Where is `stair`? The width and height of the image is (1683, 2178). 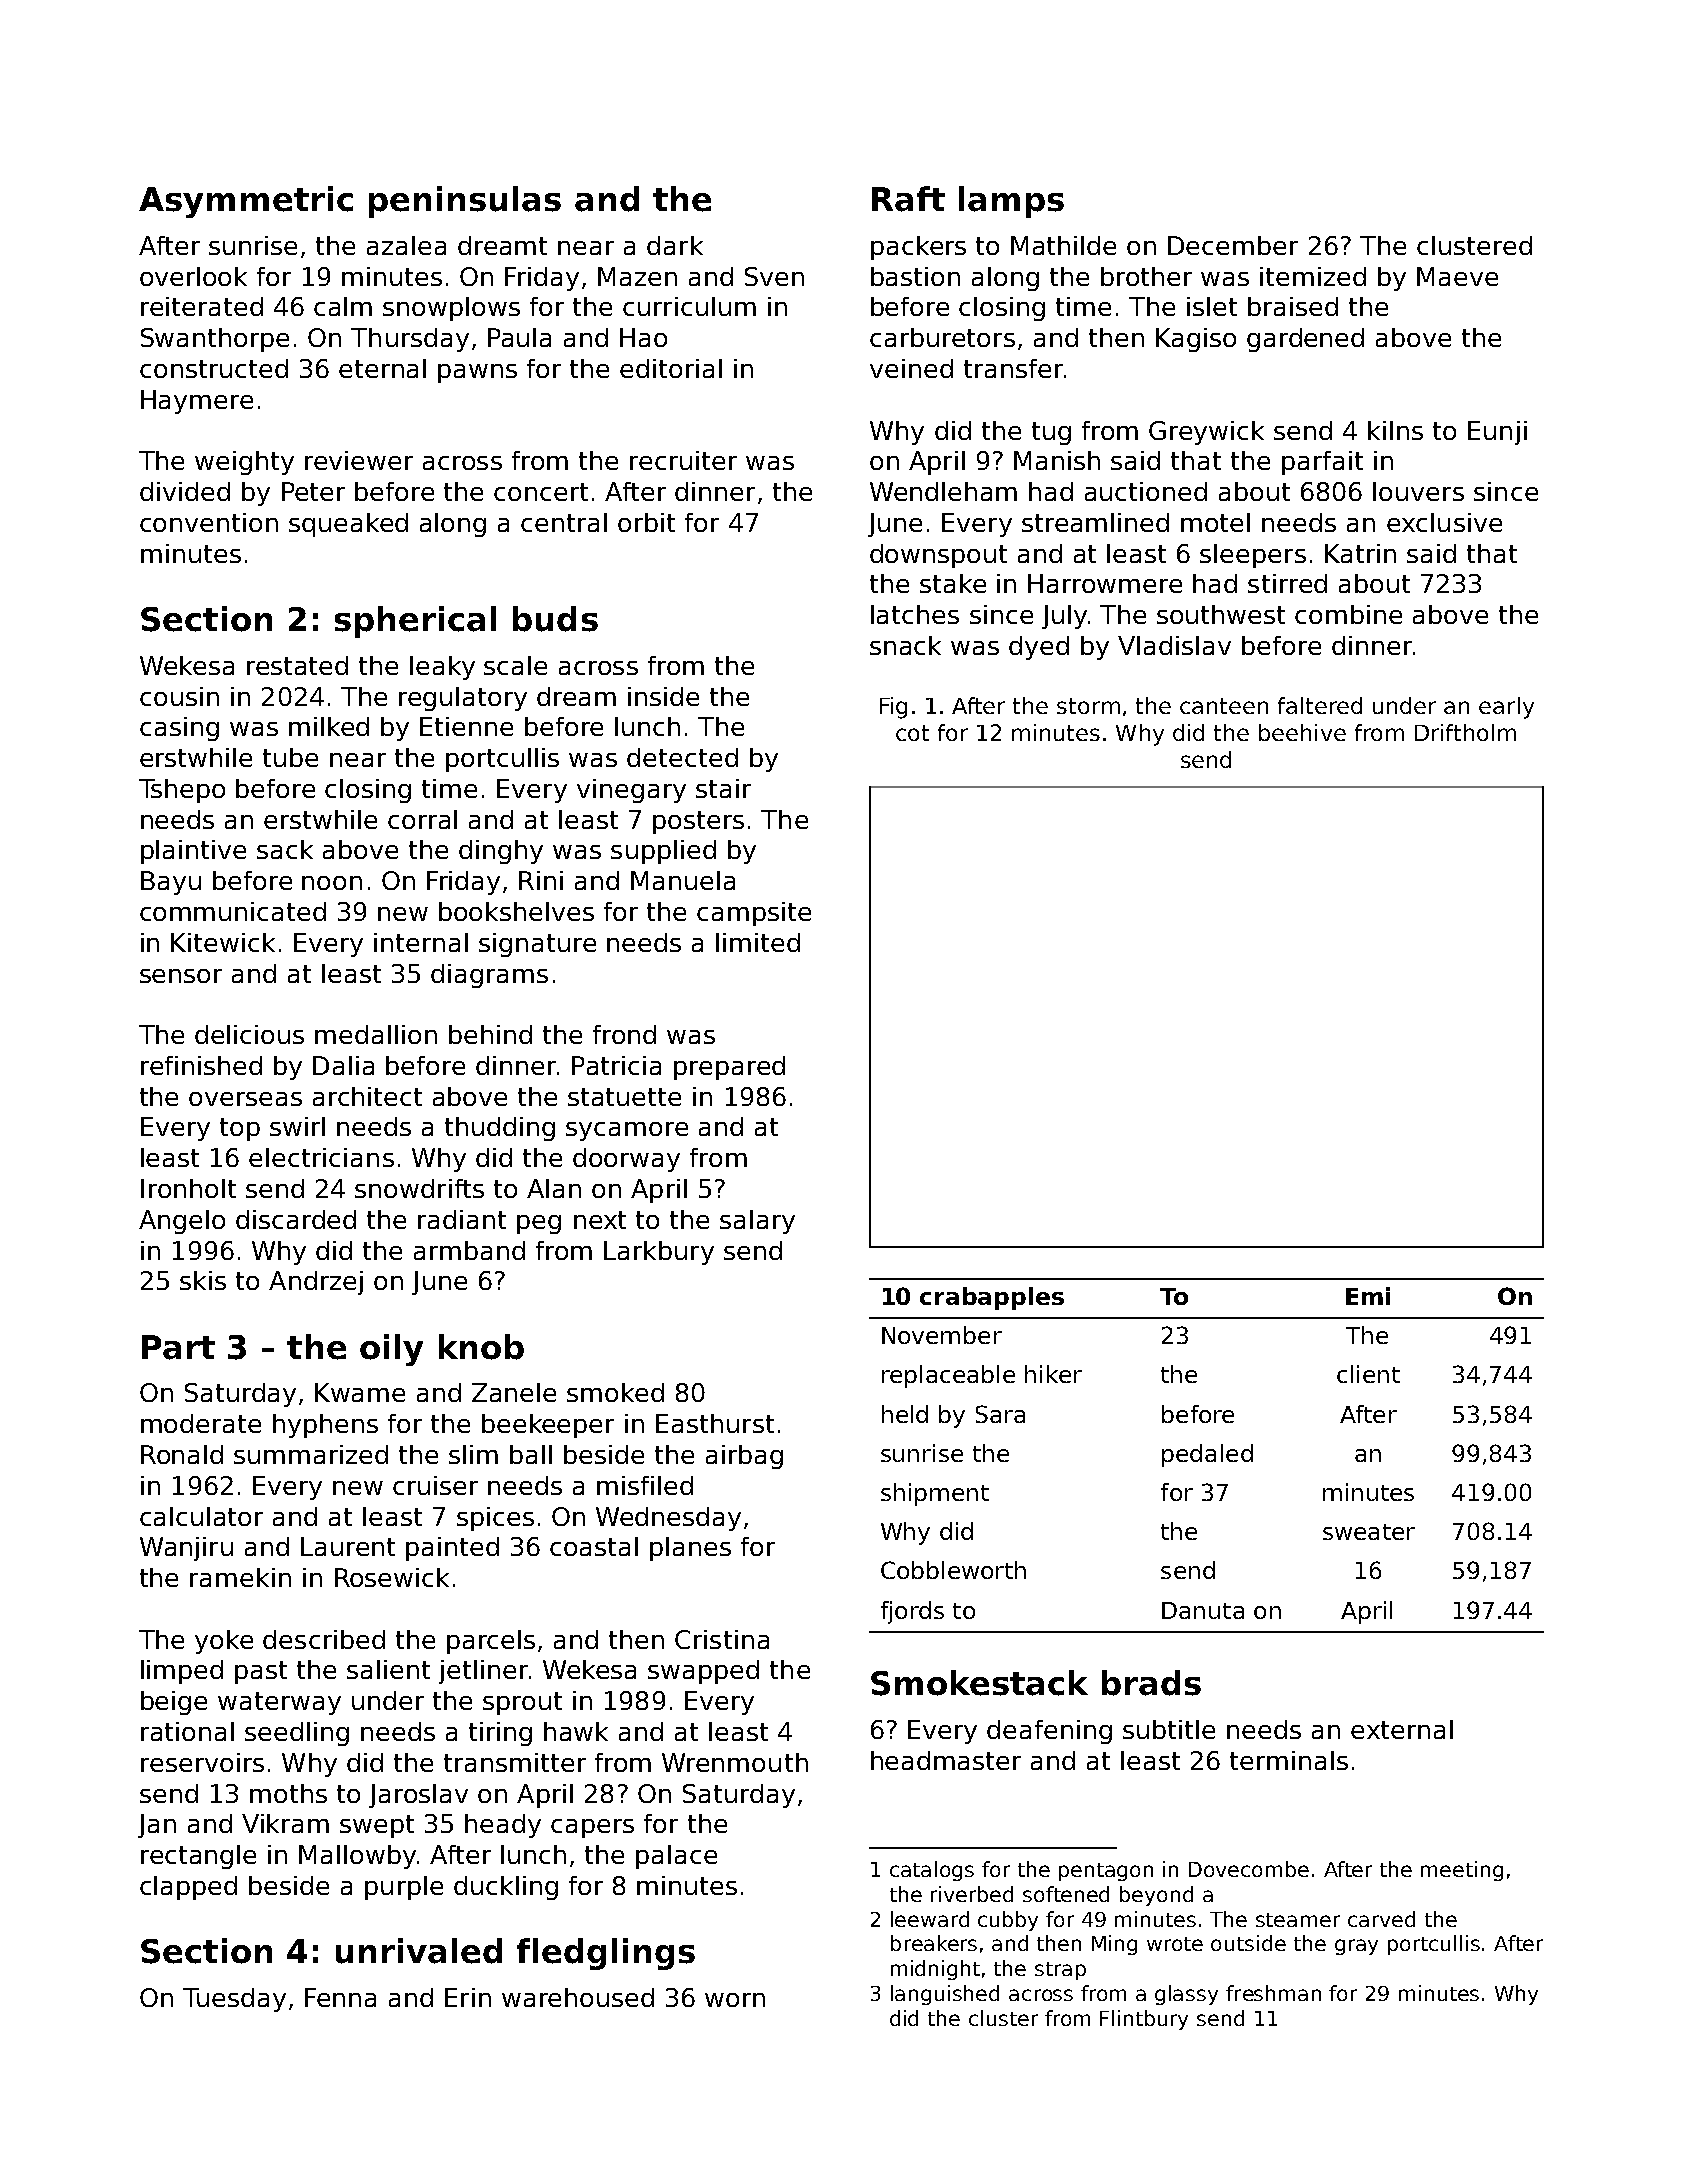
stair is located at coordinates (723, 788).
